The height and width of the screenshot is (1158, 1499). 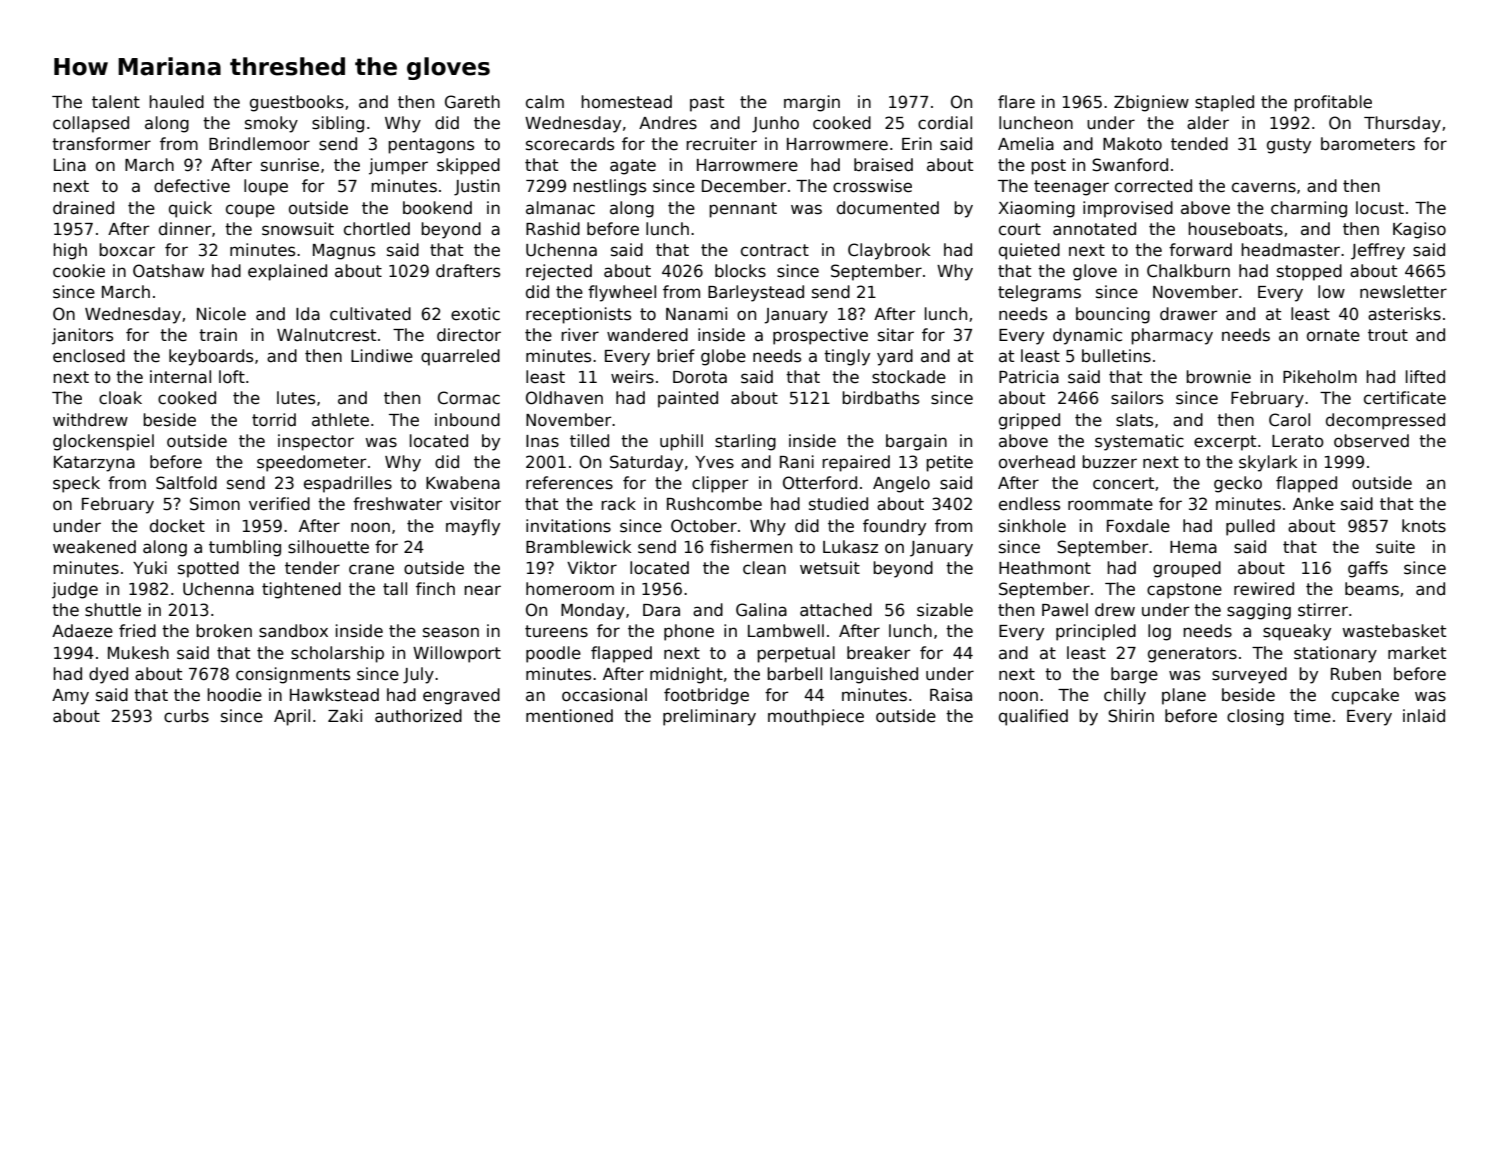 I want to click on skylark, so click(x=1268, y=463).
